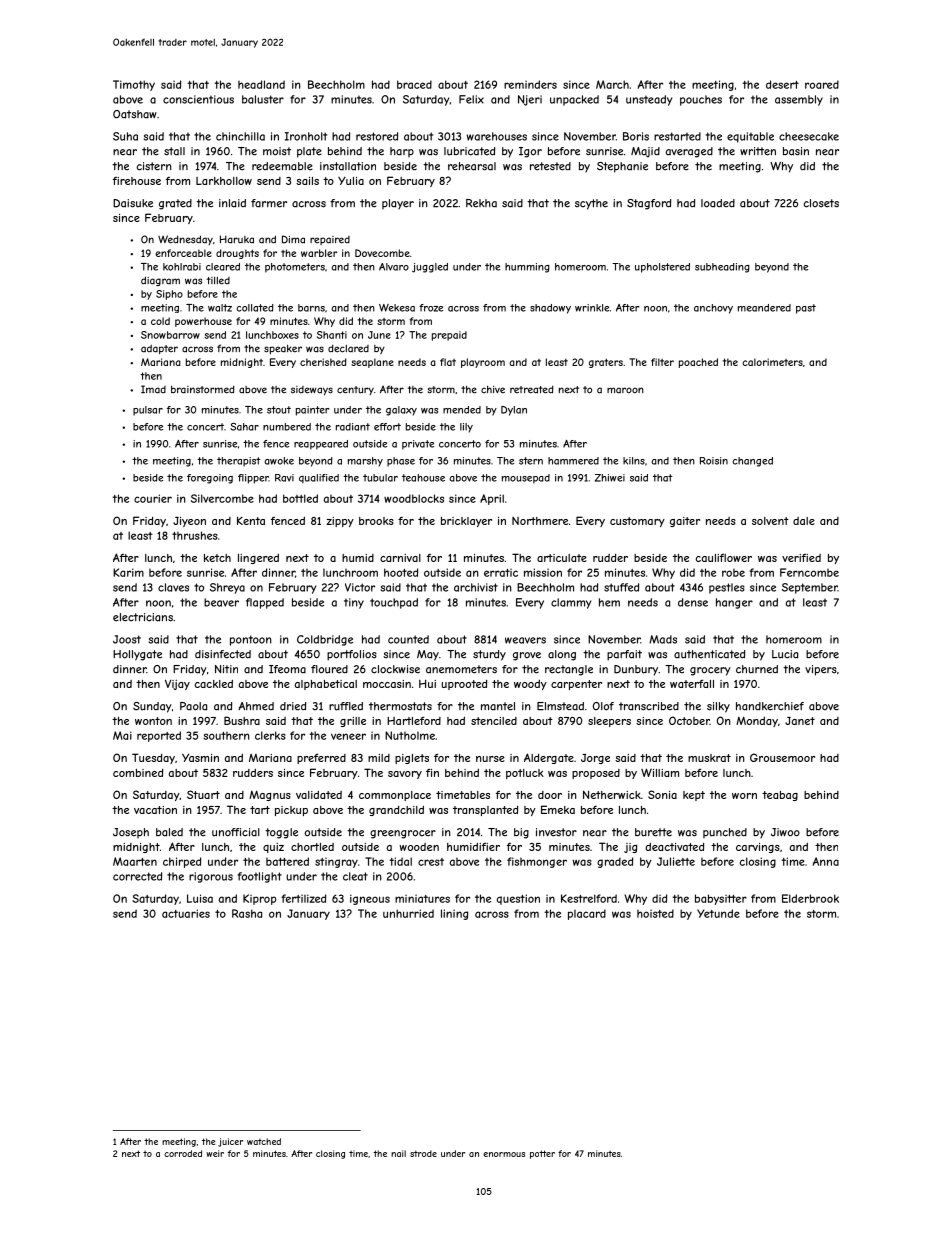  Describe the element at coordinates (804, 521) in the screenshot. I see `dale` at that location.
